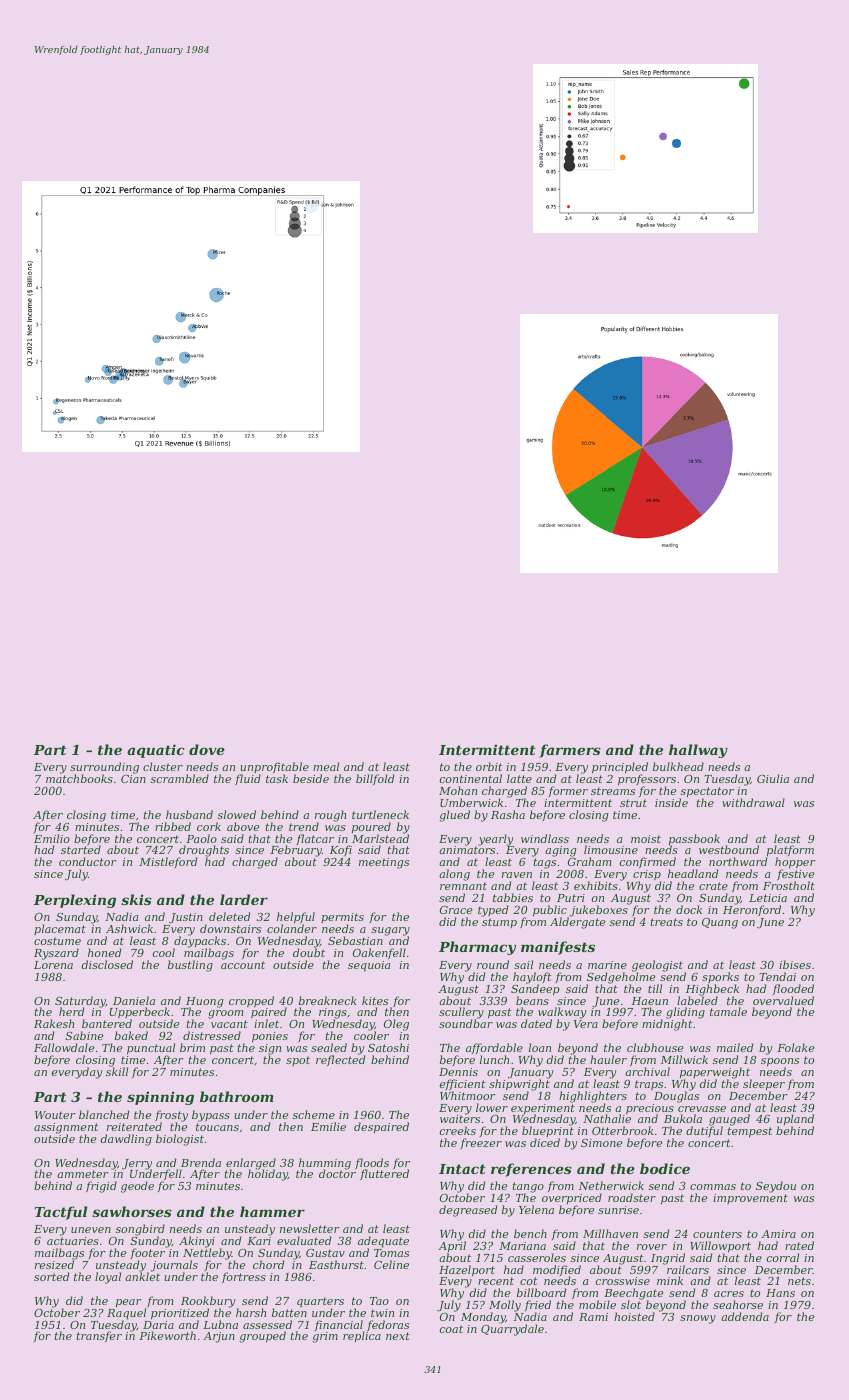 The width and height of the image is (849, 1400). I want to click on fried, so click(538, 1306).
